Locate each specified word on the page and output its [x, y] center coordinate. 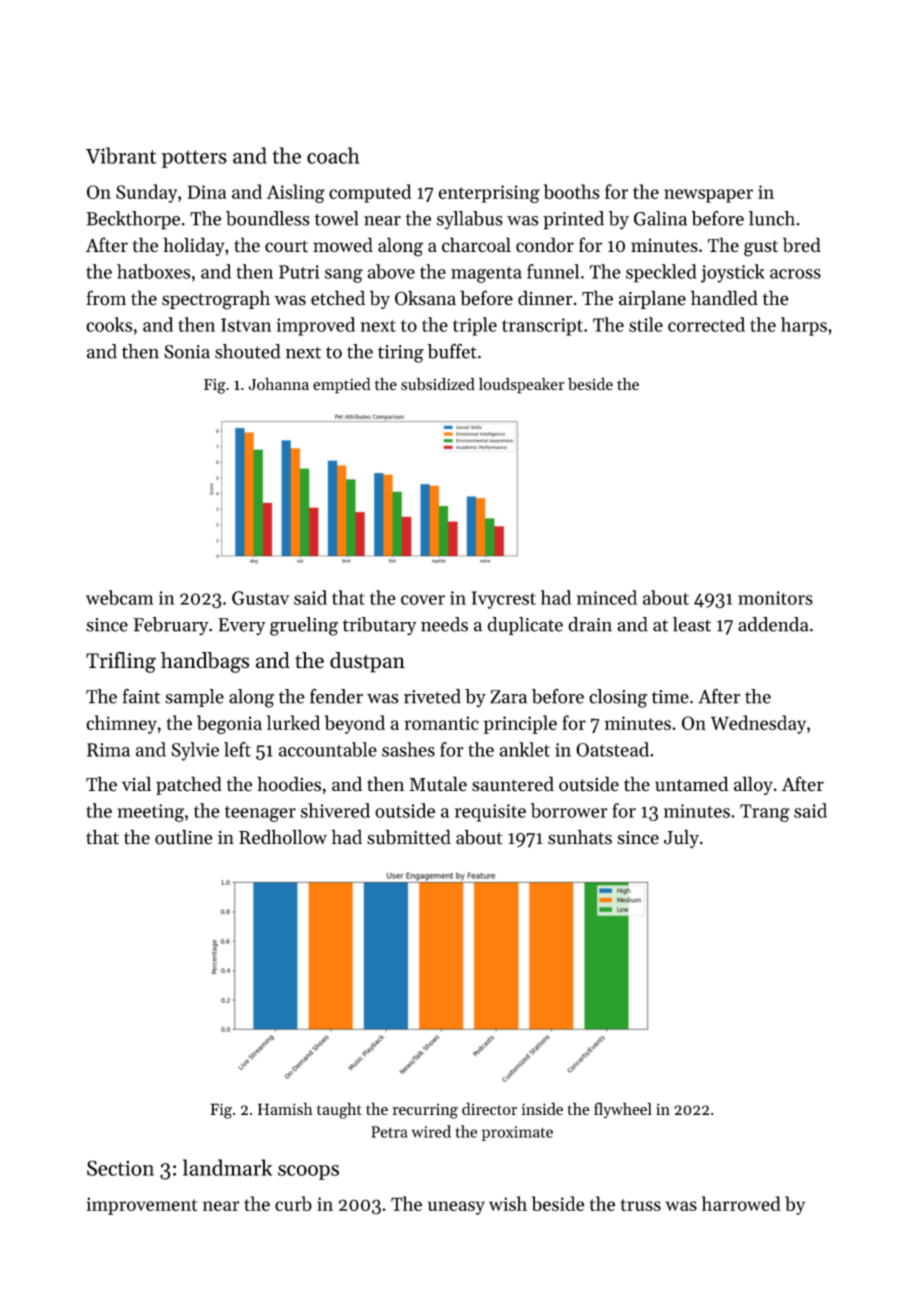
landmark [227, 1167]
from [106, 298]
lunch [772, 218]
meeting [150, 813]
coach [333, 155]
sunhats [580, 837]
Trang [765, 813]
